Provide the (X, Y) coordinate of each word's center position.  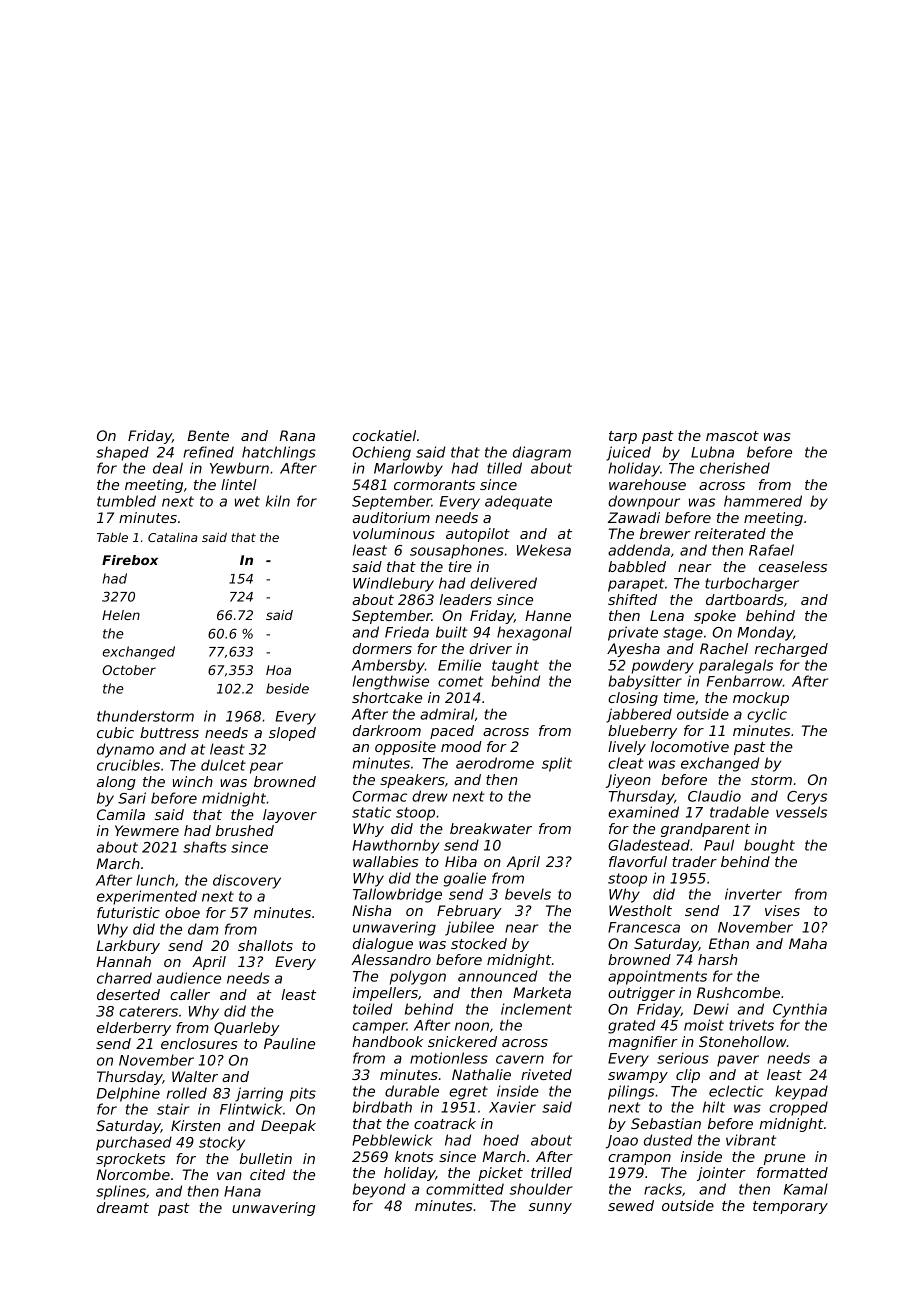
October (129, 670)
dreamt (123, 1207)
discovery (247, 881)
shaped (122, 453)
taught (515, 666)
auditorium (391, 517)
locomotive (690, 746)
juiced (628, 453)
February (469, 912)
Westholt (640, 910)
